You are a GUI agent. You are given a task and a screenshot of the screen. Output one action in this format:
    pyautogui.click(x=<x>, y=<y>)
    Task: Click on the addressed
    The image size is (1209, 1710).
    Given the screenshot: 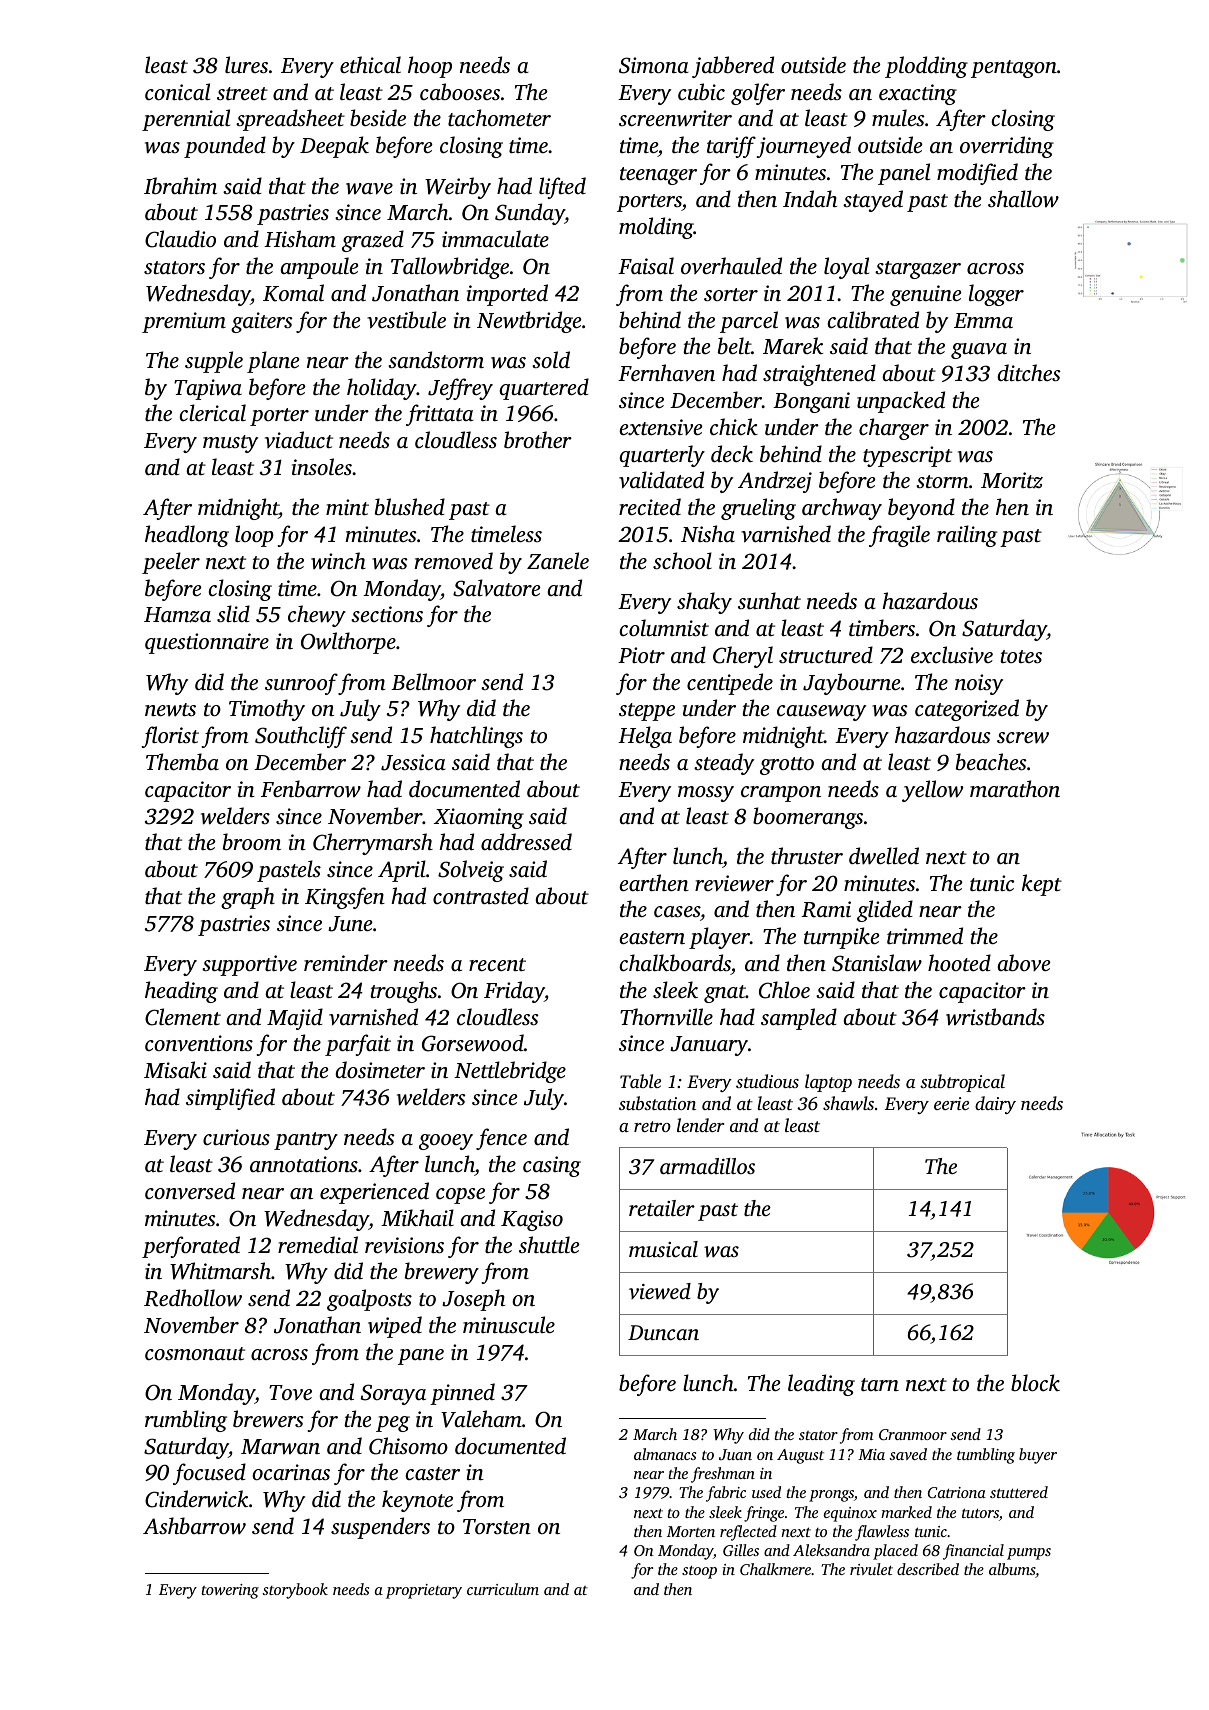 What is the action you would take?
    pyautogui.click(x=526, y=841)
